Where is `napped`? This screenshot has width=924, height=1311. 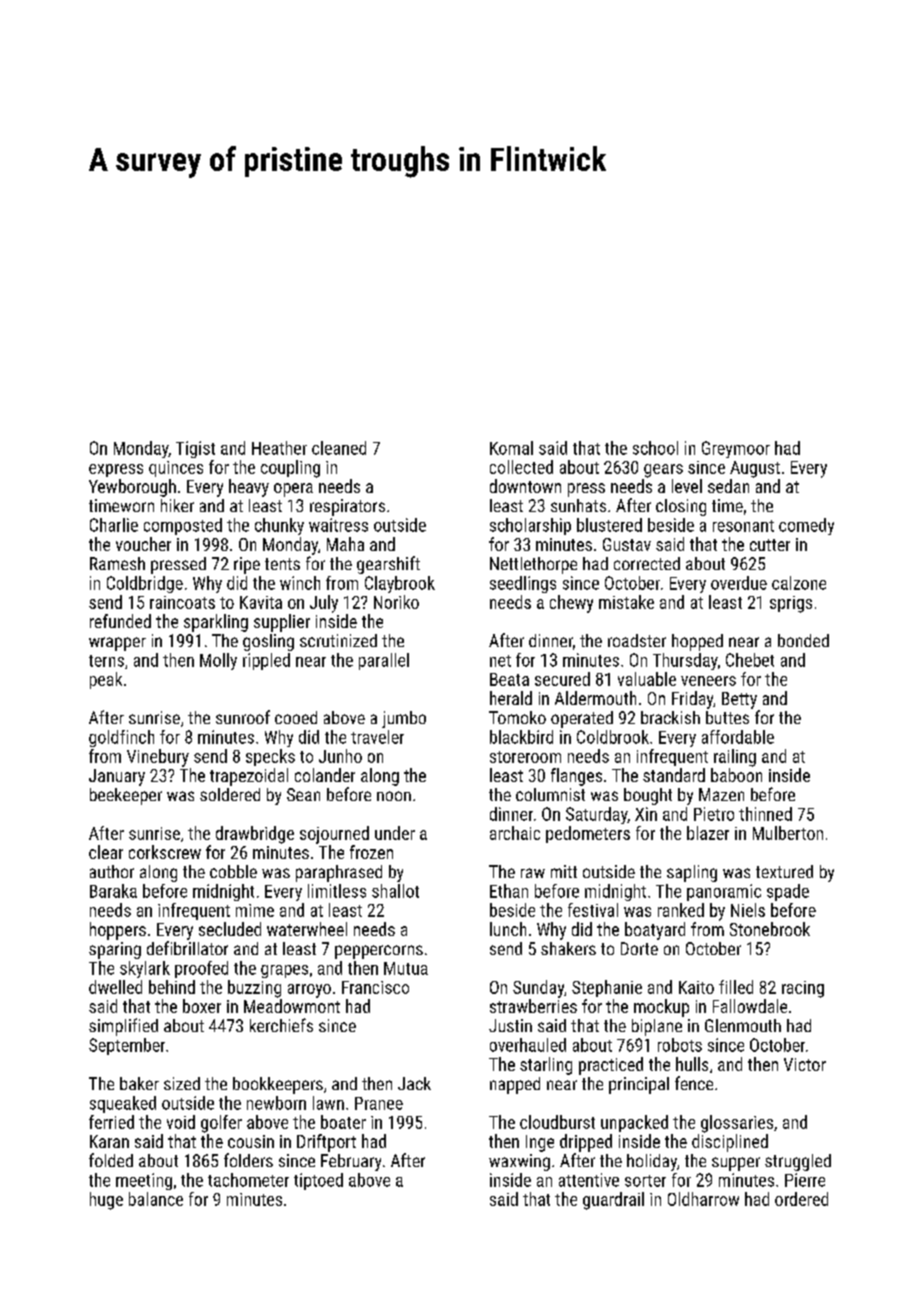
napped is located at coordinates (515, 1085).
